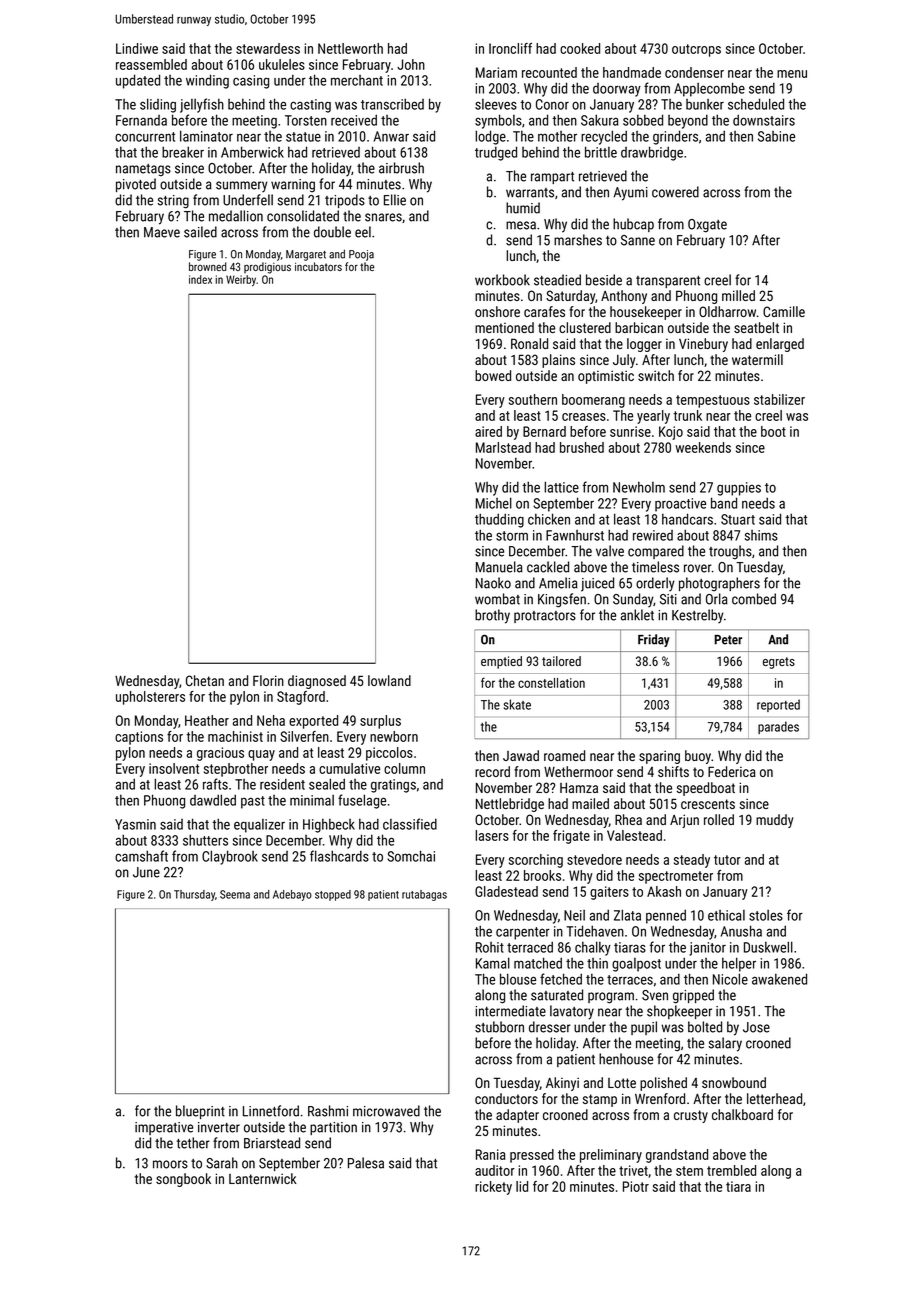 The height and width of the image is (1308, 924). What do you see at coordinates (510, 48) in the image?
I see `Ironcliff` at bounding box center [510, 48].
